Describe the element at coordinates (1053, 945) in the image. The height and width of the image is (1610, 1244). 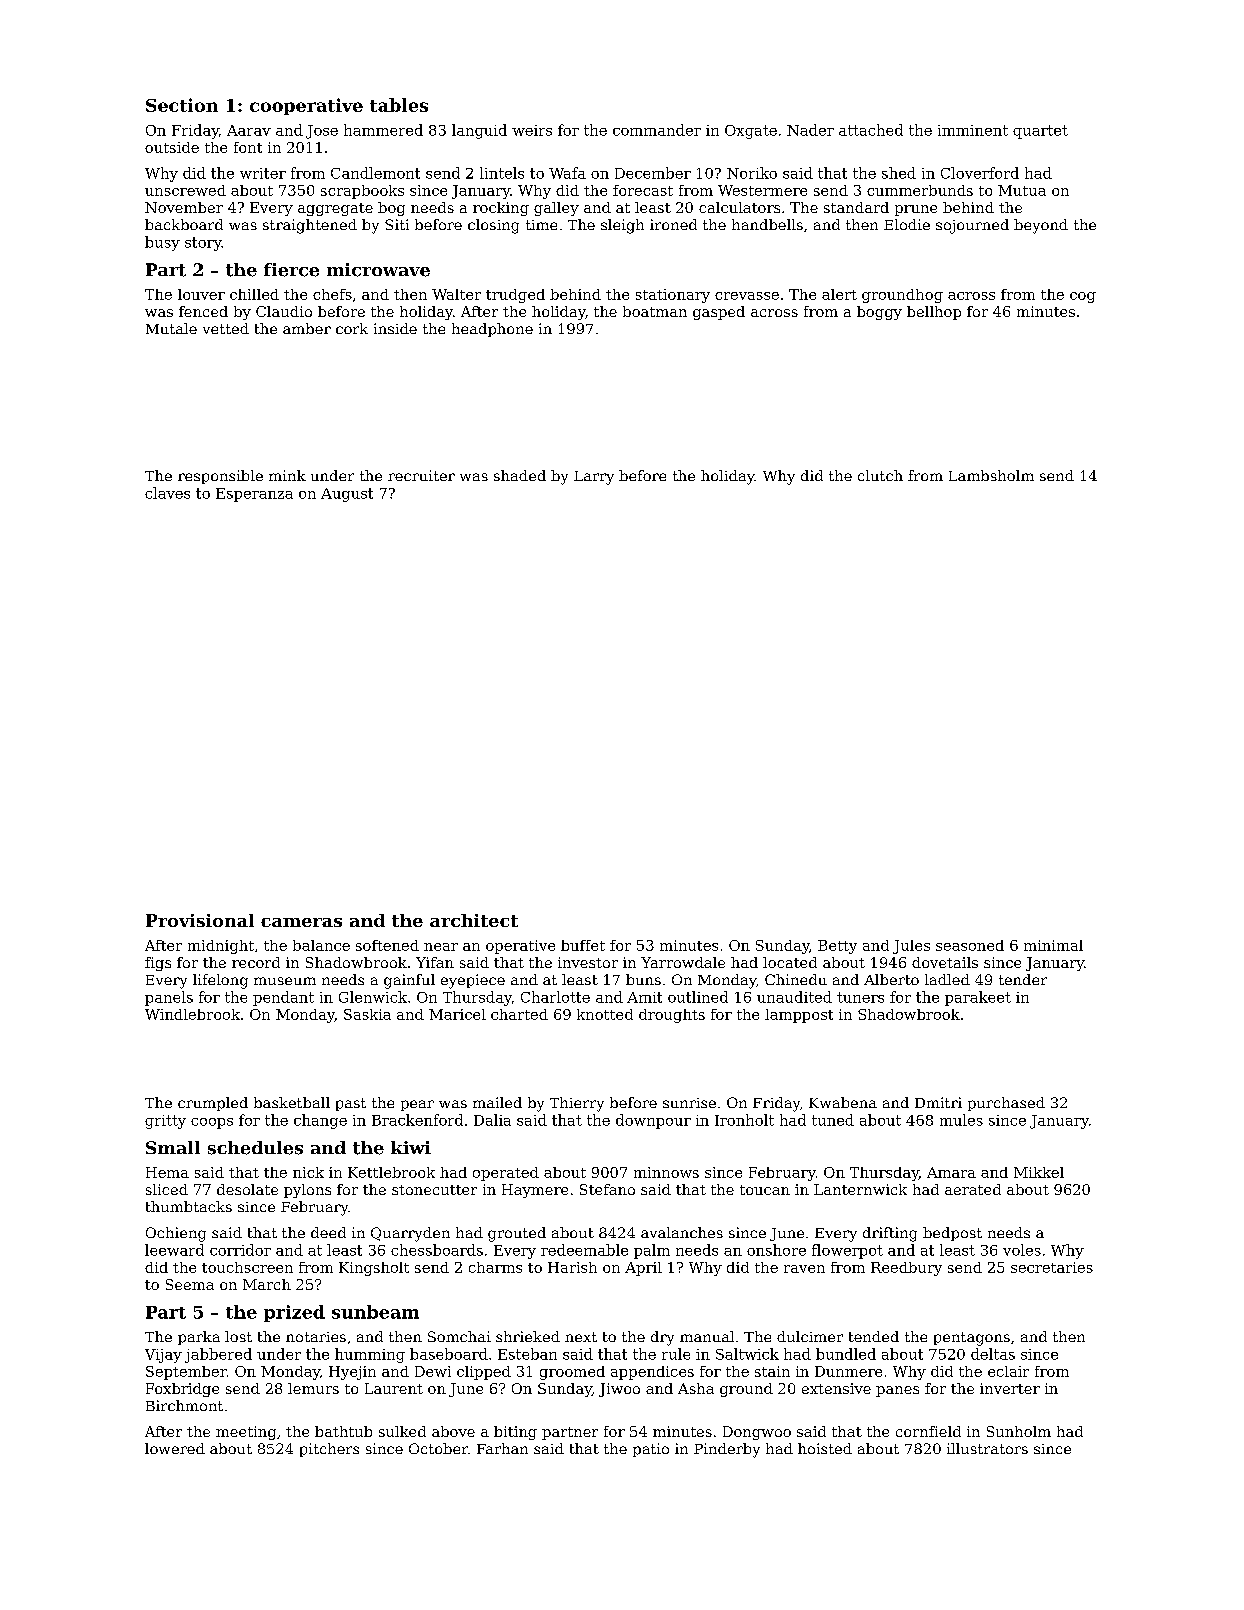
I see `minimal` at that location.
